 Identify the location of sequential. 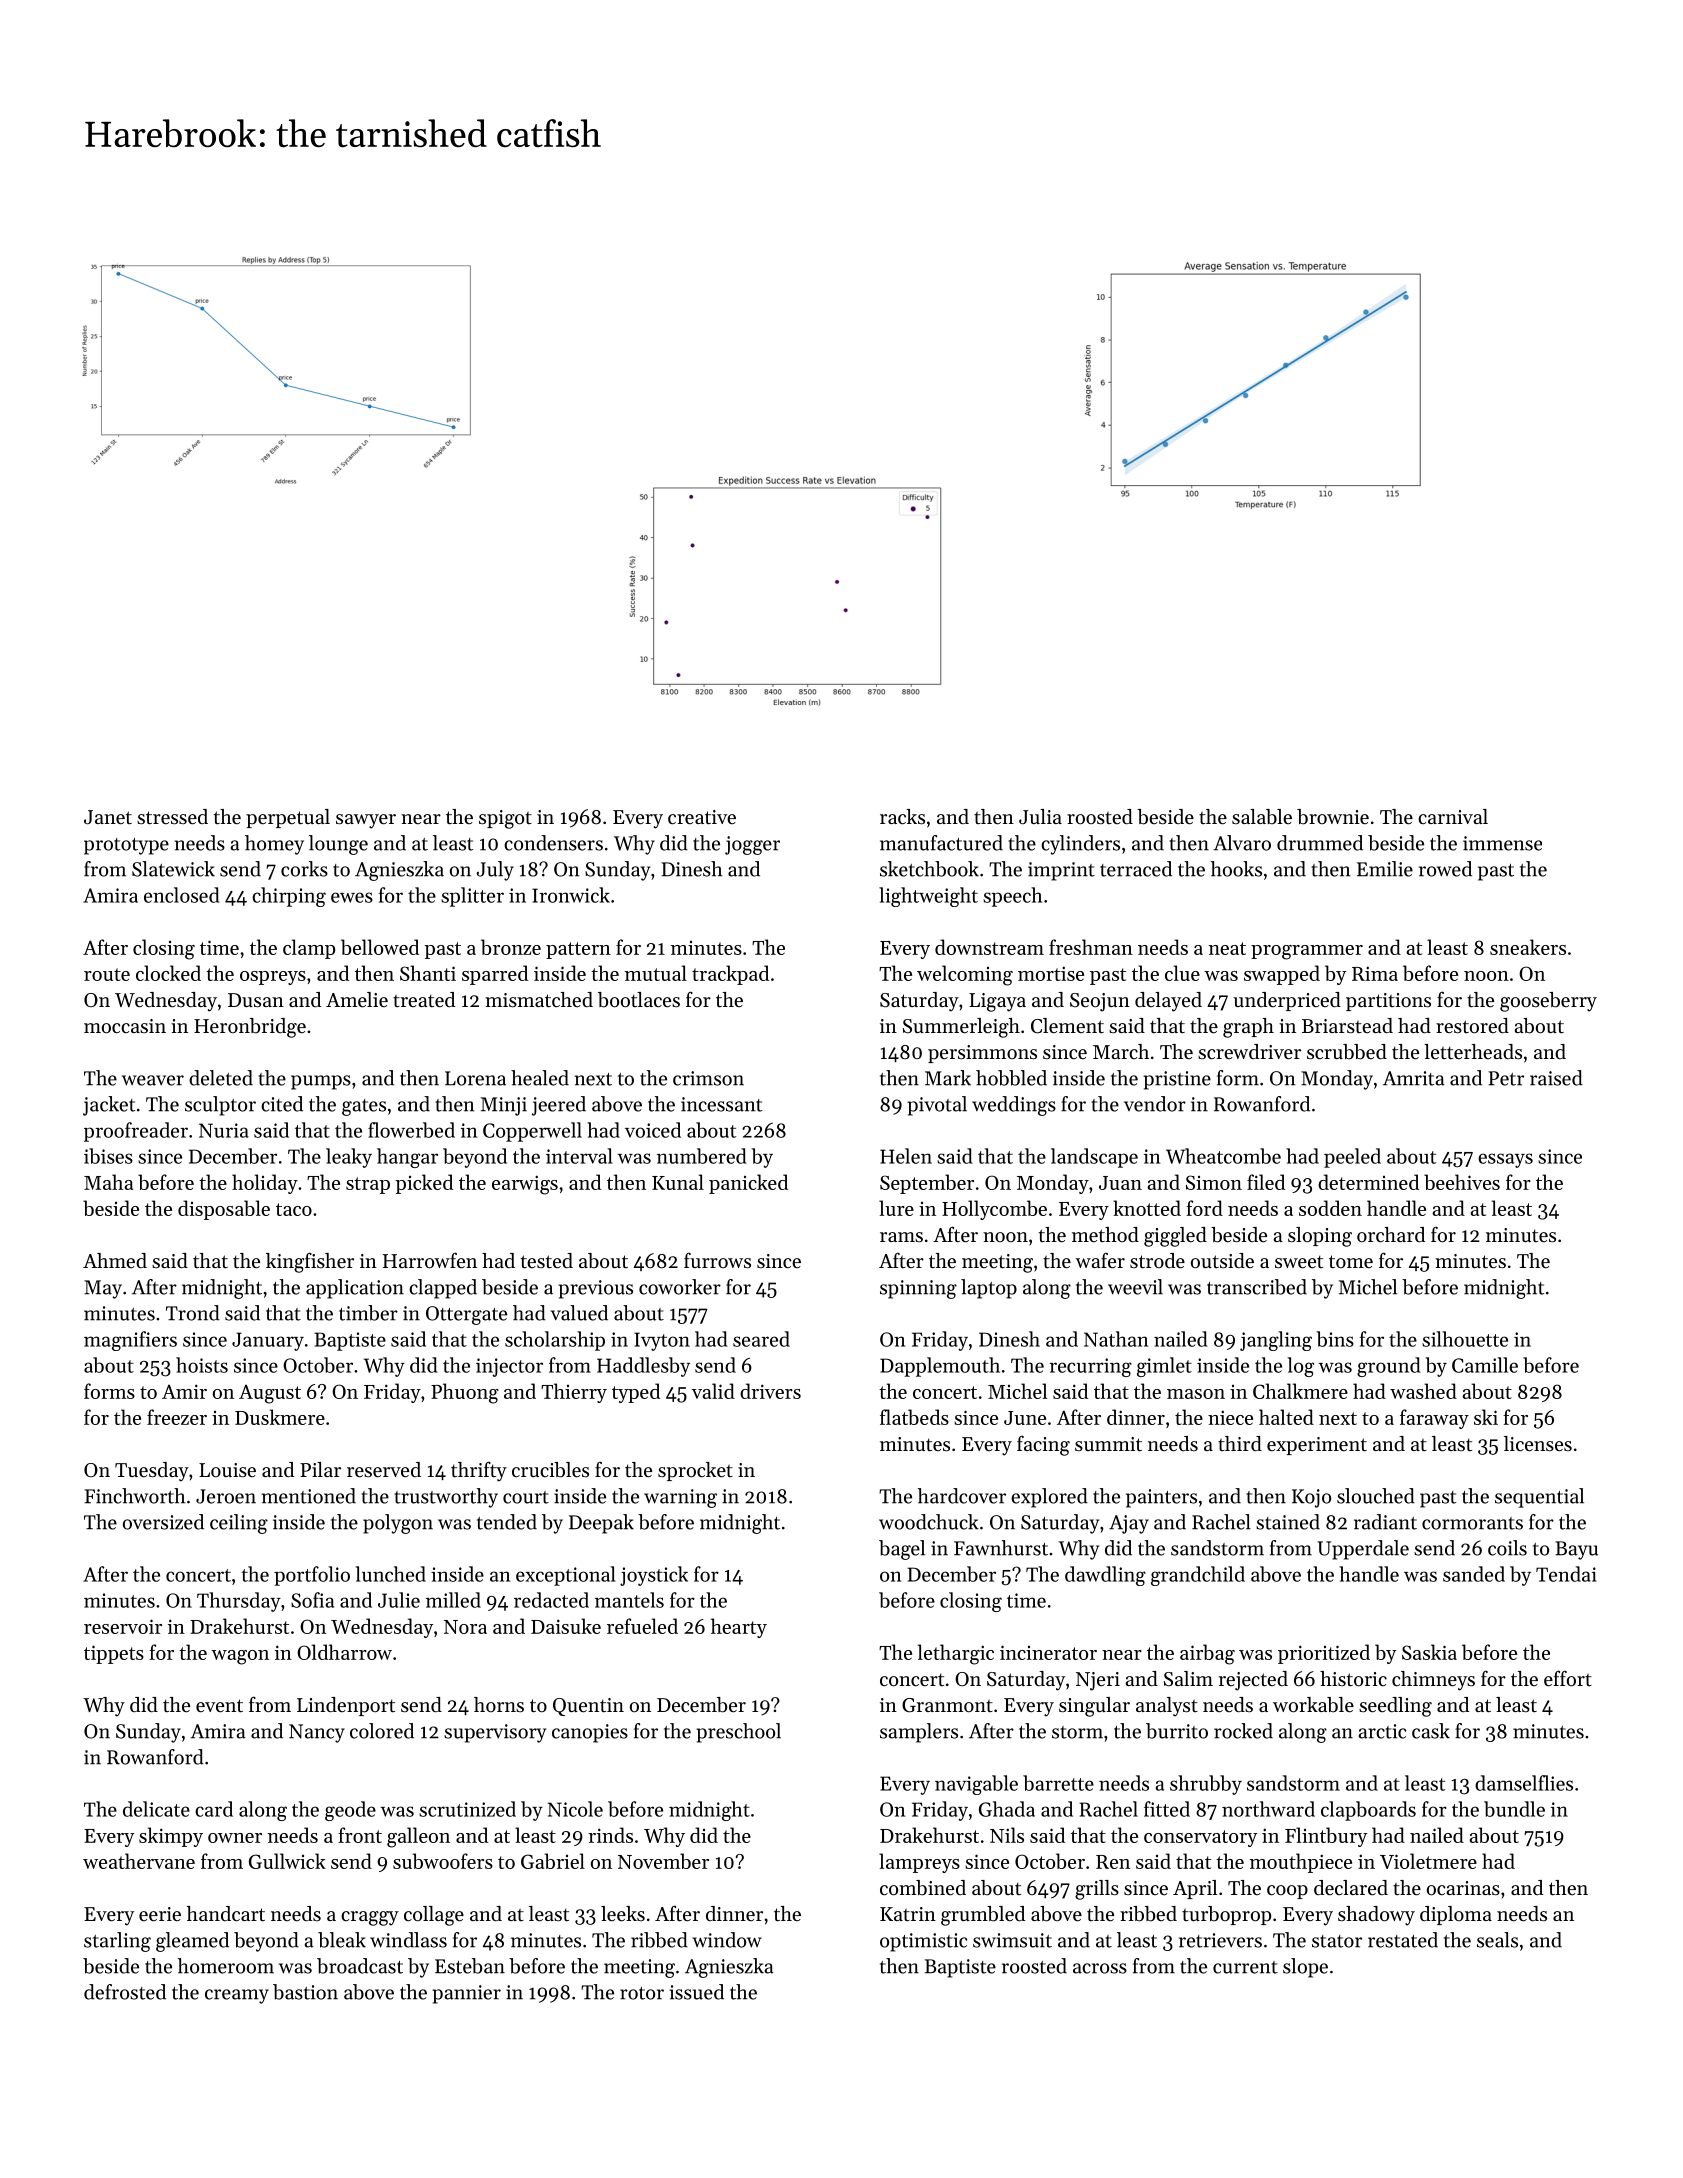
(1539, 1498).
